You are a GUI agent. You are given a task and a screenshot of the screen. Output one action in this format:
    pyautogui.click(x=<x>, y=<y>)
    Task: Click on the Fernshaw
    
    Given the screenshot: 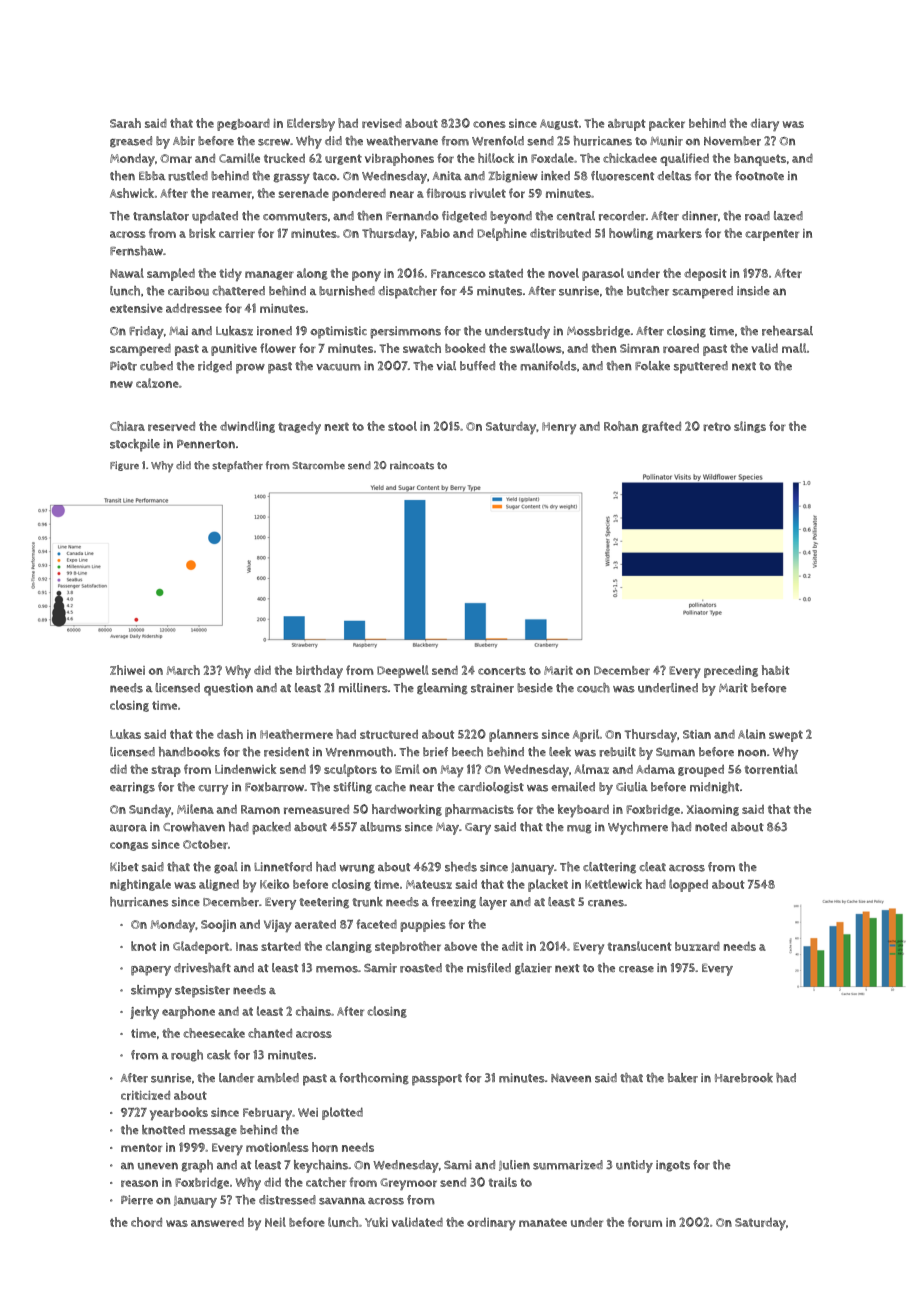 What is the action you would take?
    pyautogui.click(x=136, y=251)
